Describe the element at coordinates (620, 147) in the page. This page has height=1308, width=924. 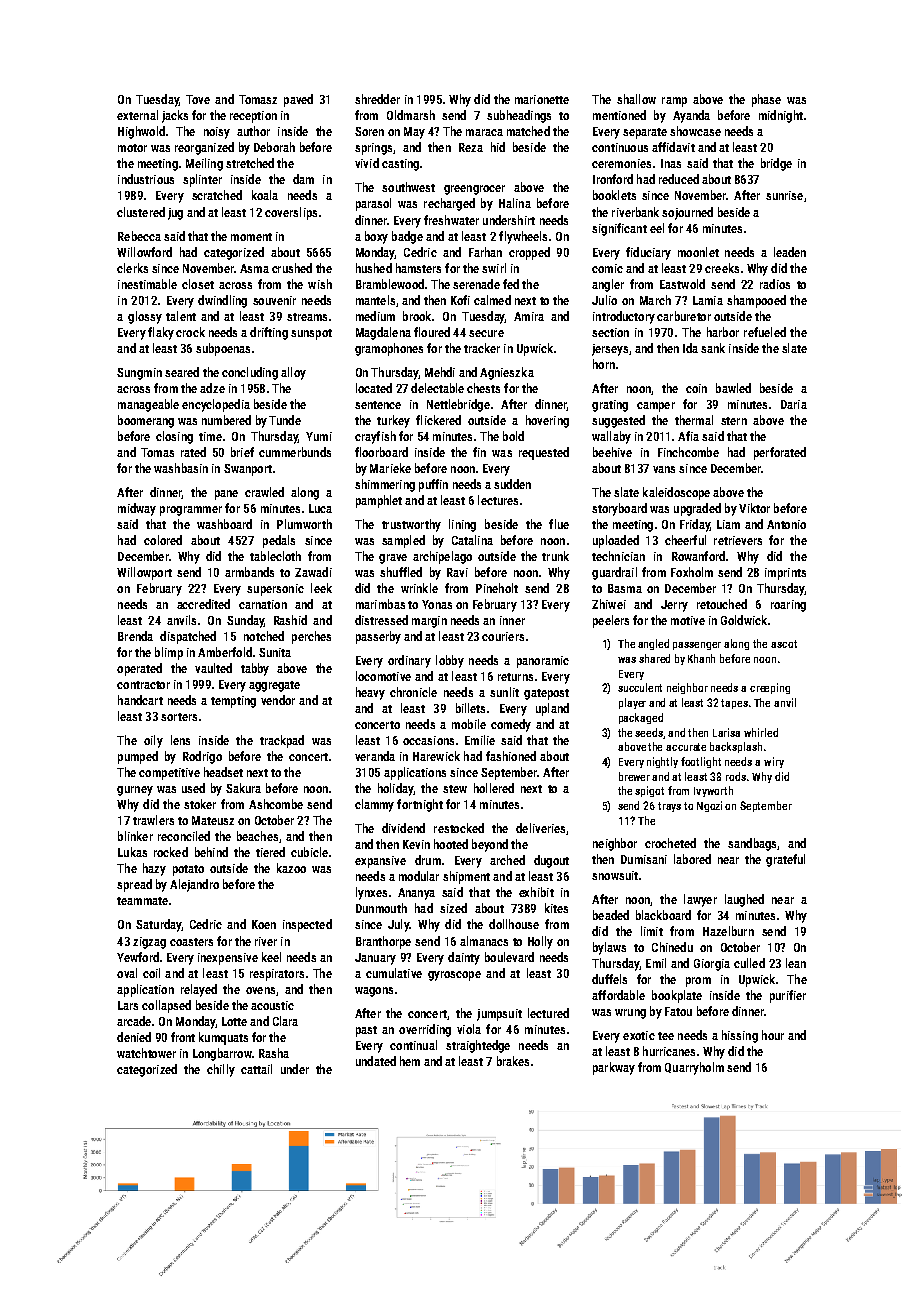
I see `continuous` at that location.
